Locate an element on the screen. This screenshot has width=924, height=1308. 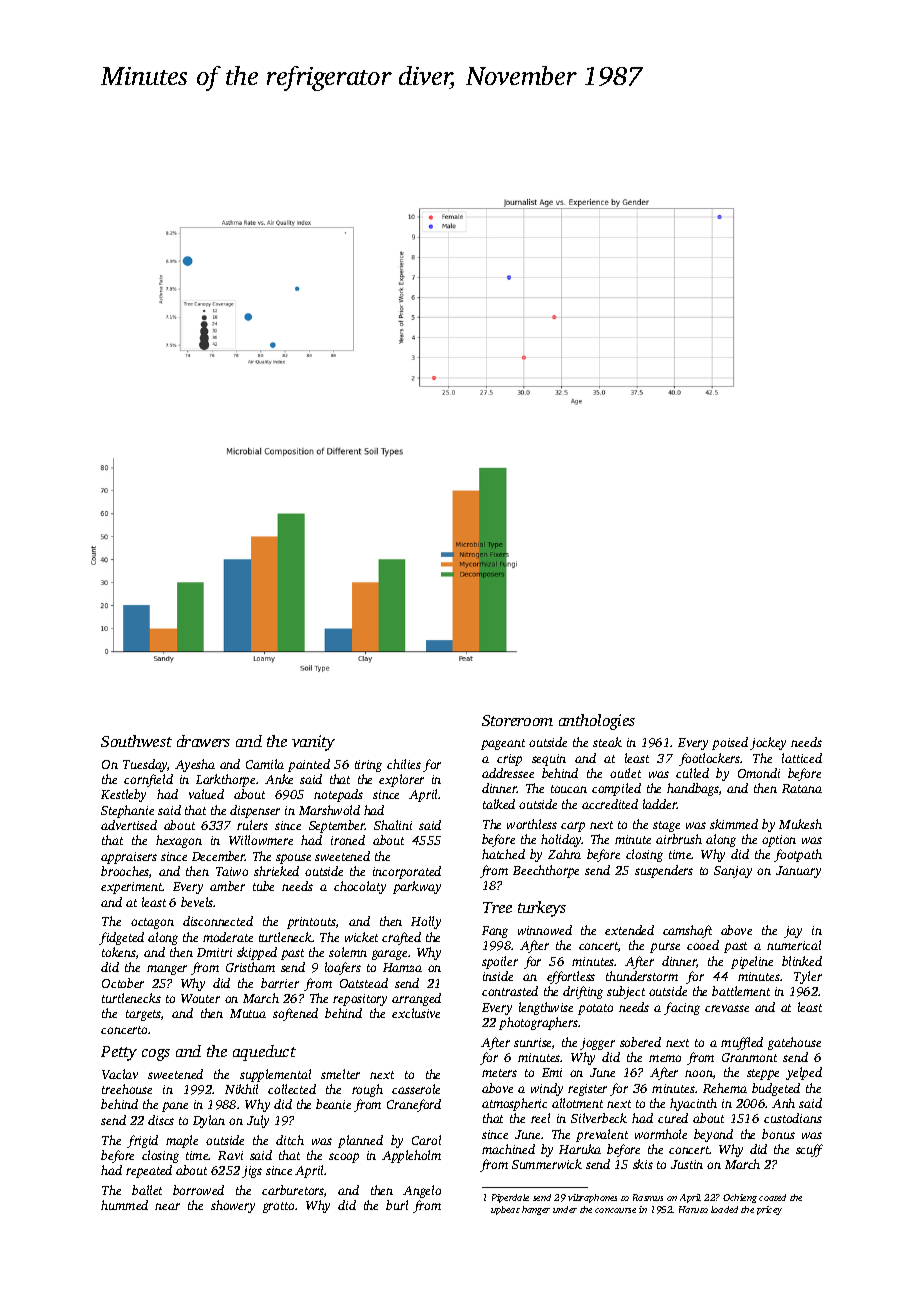
hatched is located at coordinates (503, 854).
